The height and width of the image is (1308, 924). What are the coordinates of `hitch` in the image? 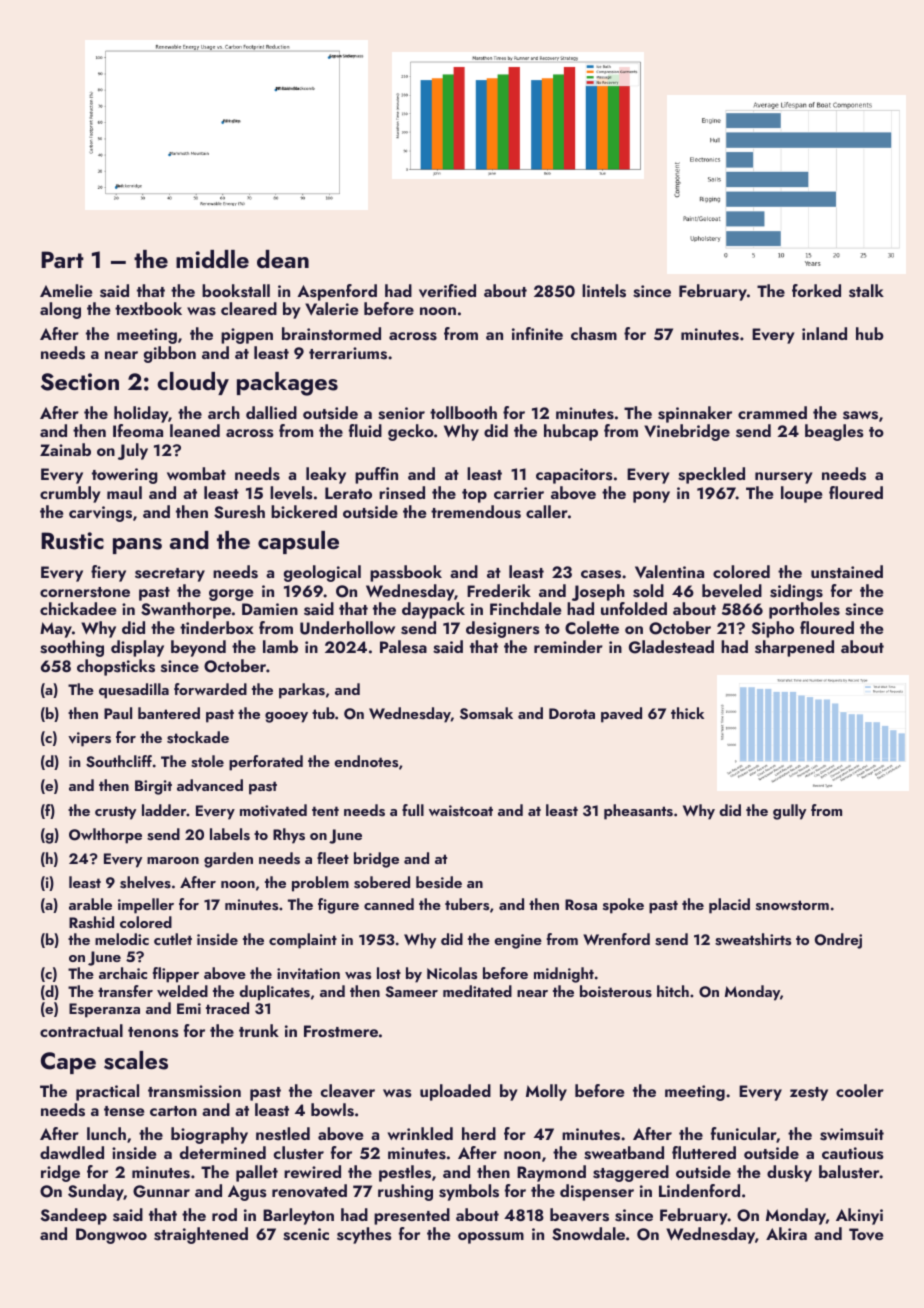 It's located at (673, 991).
